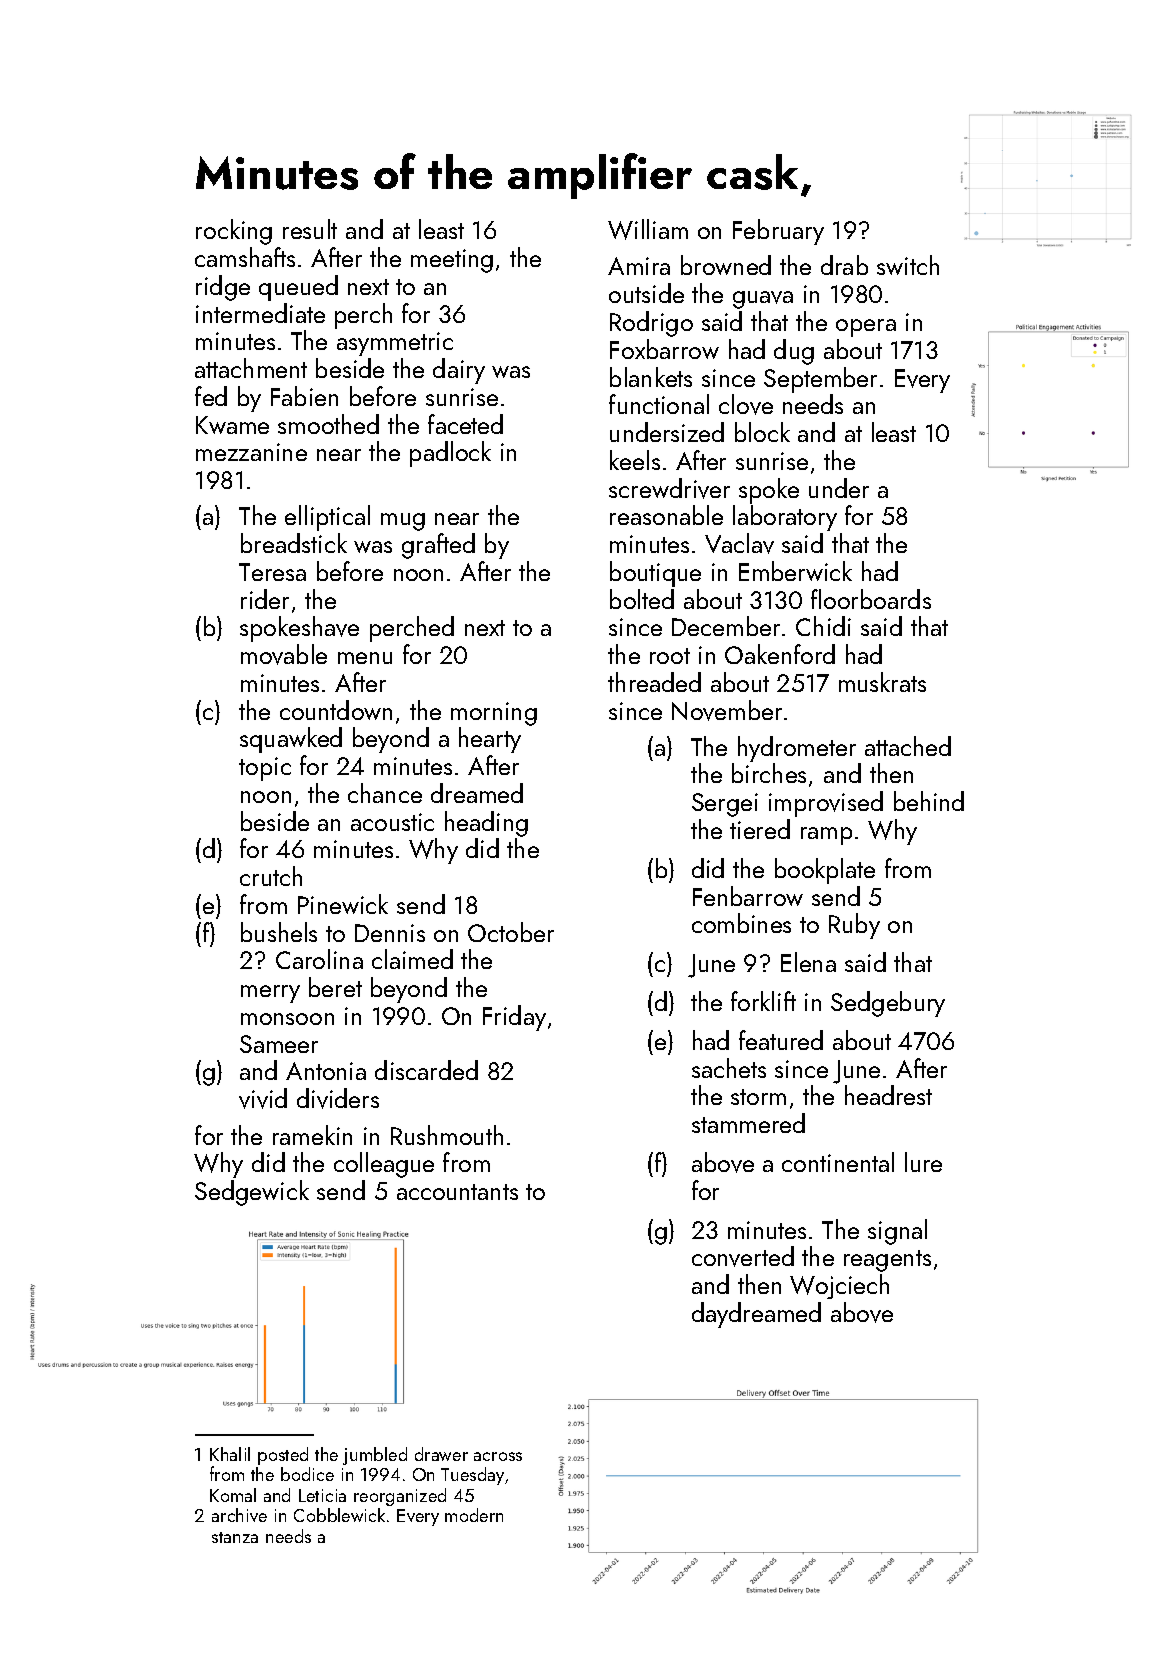  Describe the element at coordinates (908, 265) in the image. I see `switch` at that location.
